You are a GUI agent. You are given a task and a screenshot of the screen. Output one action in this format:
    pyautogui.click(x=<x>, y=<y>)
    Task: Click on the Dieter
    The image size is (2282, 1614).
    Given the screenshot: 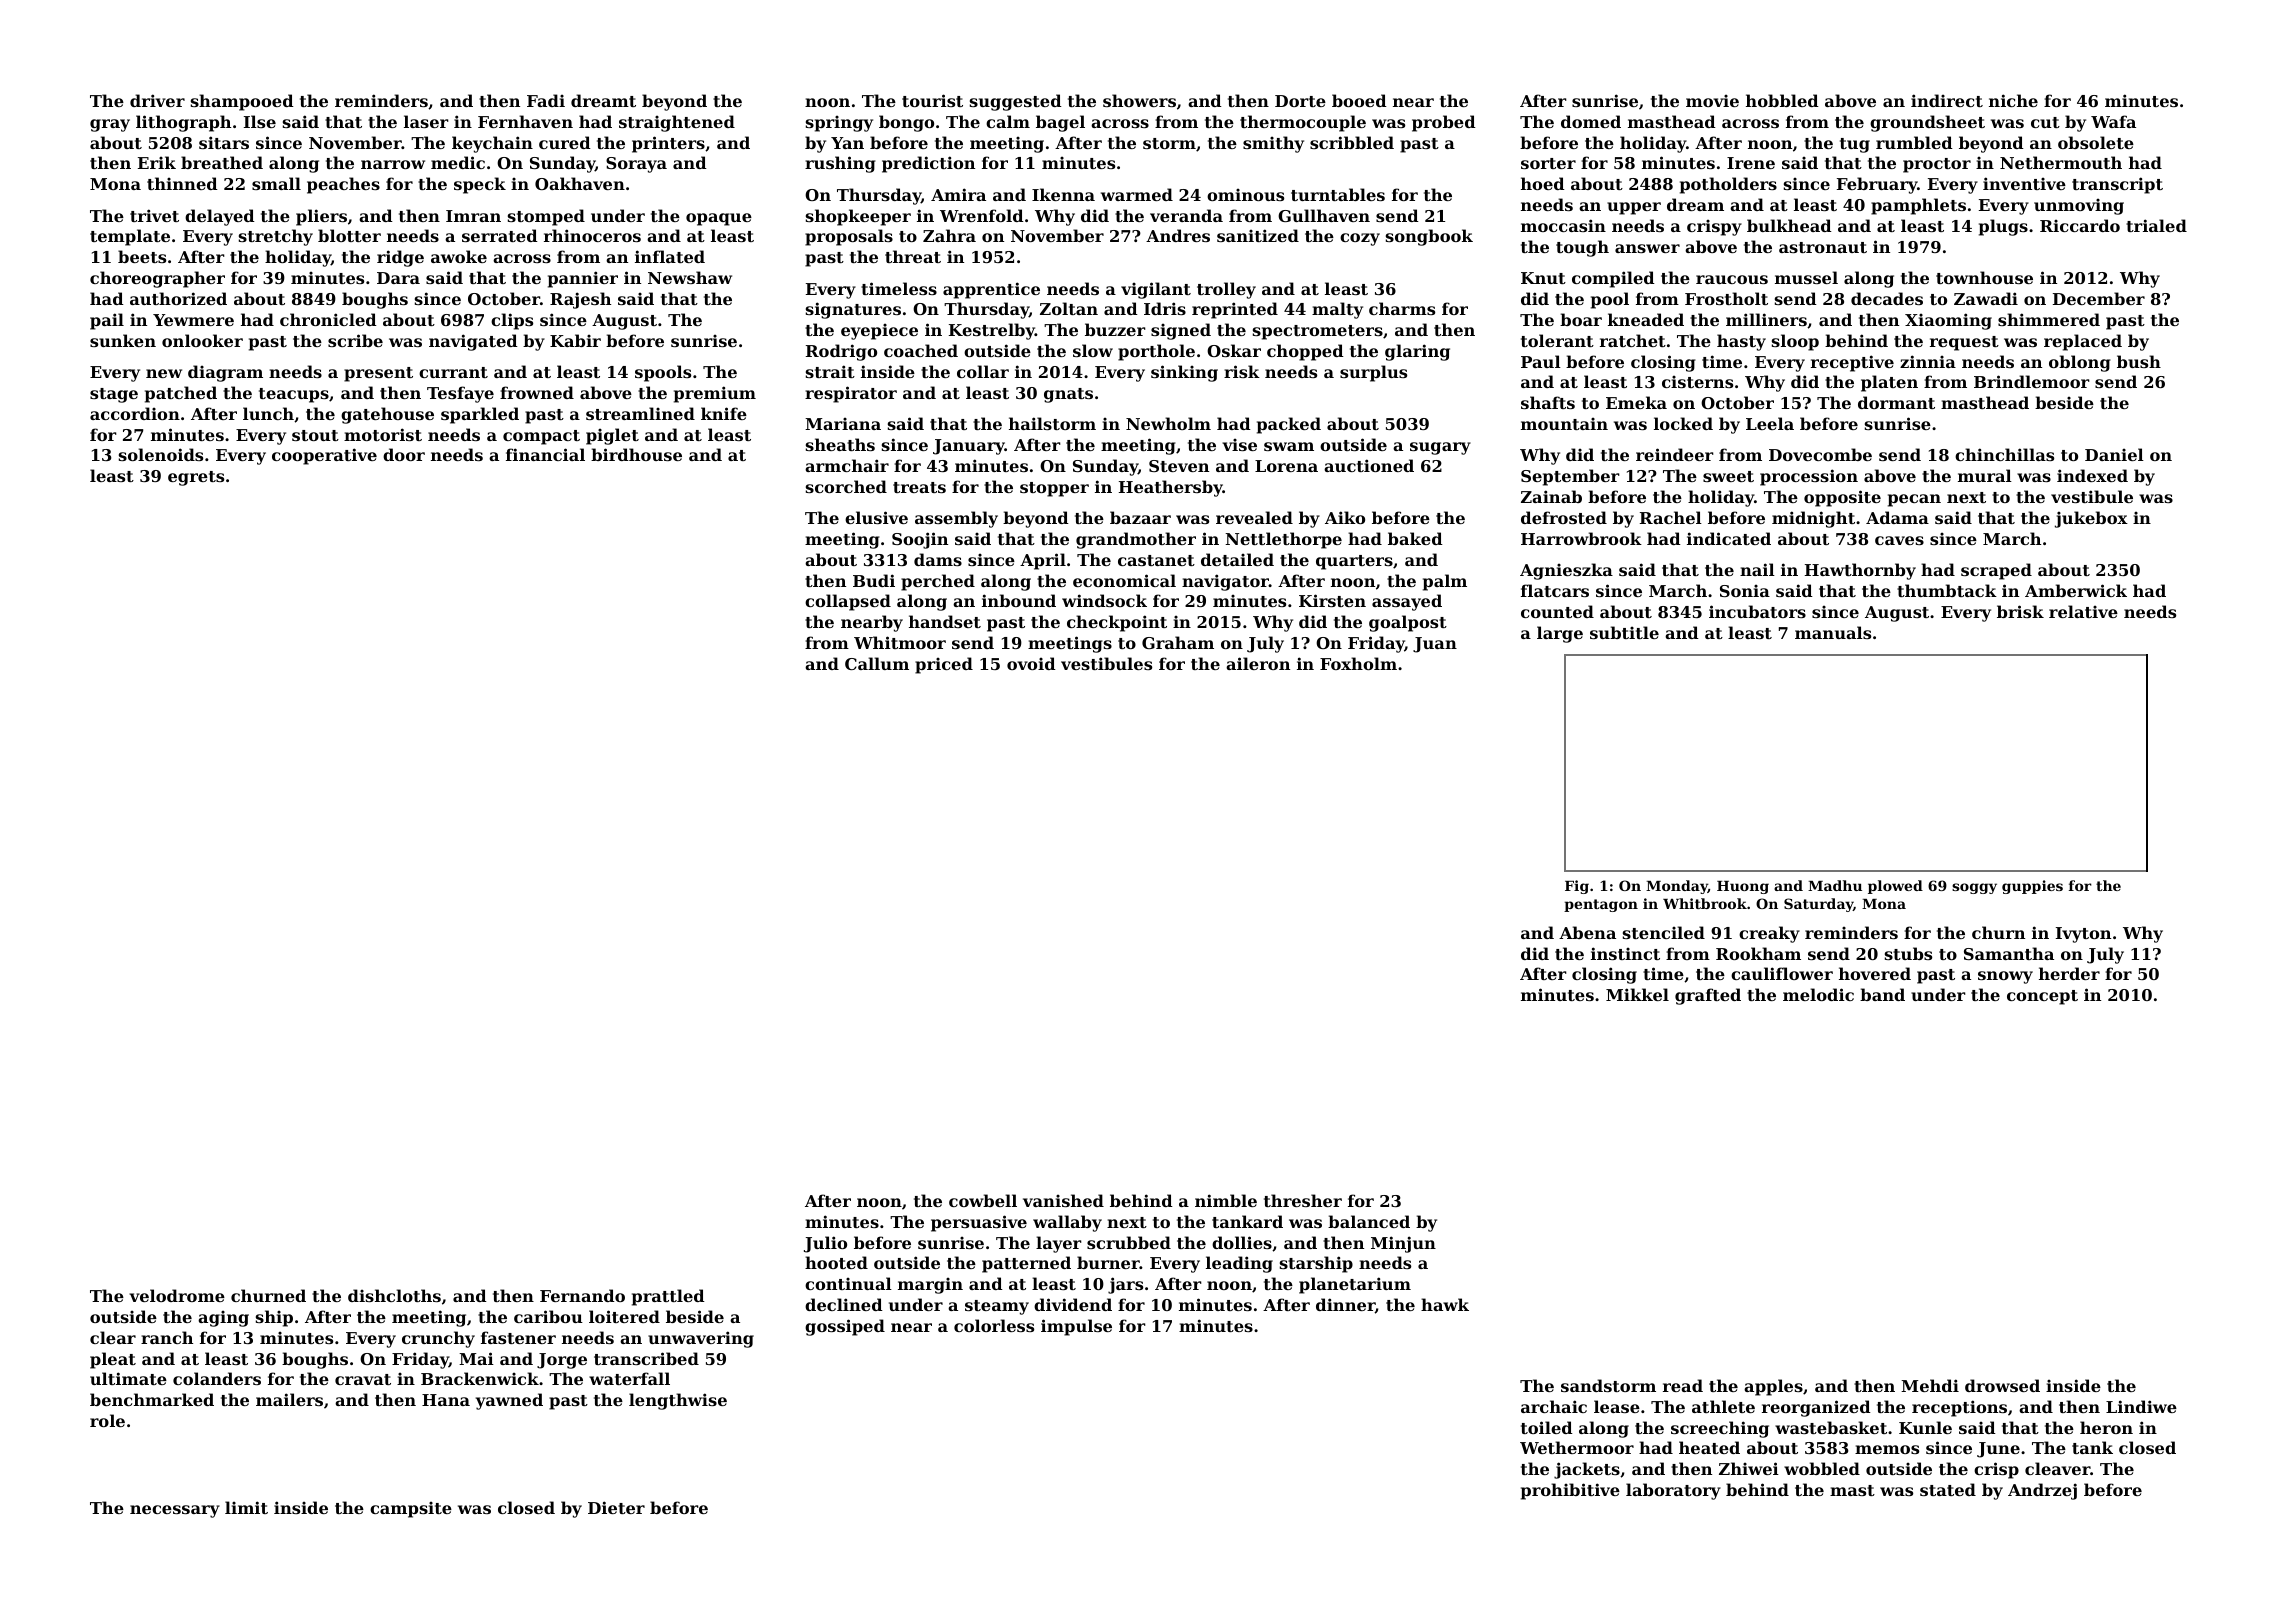 What is the action you would take?
    pyautogui.click(x=616, y=1507)
